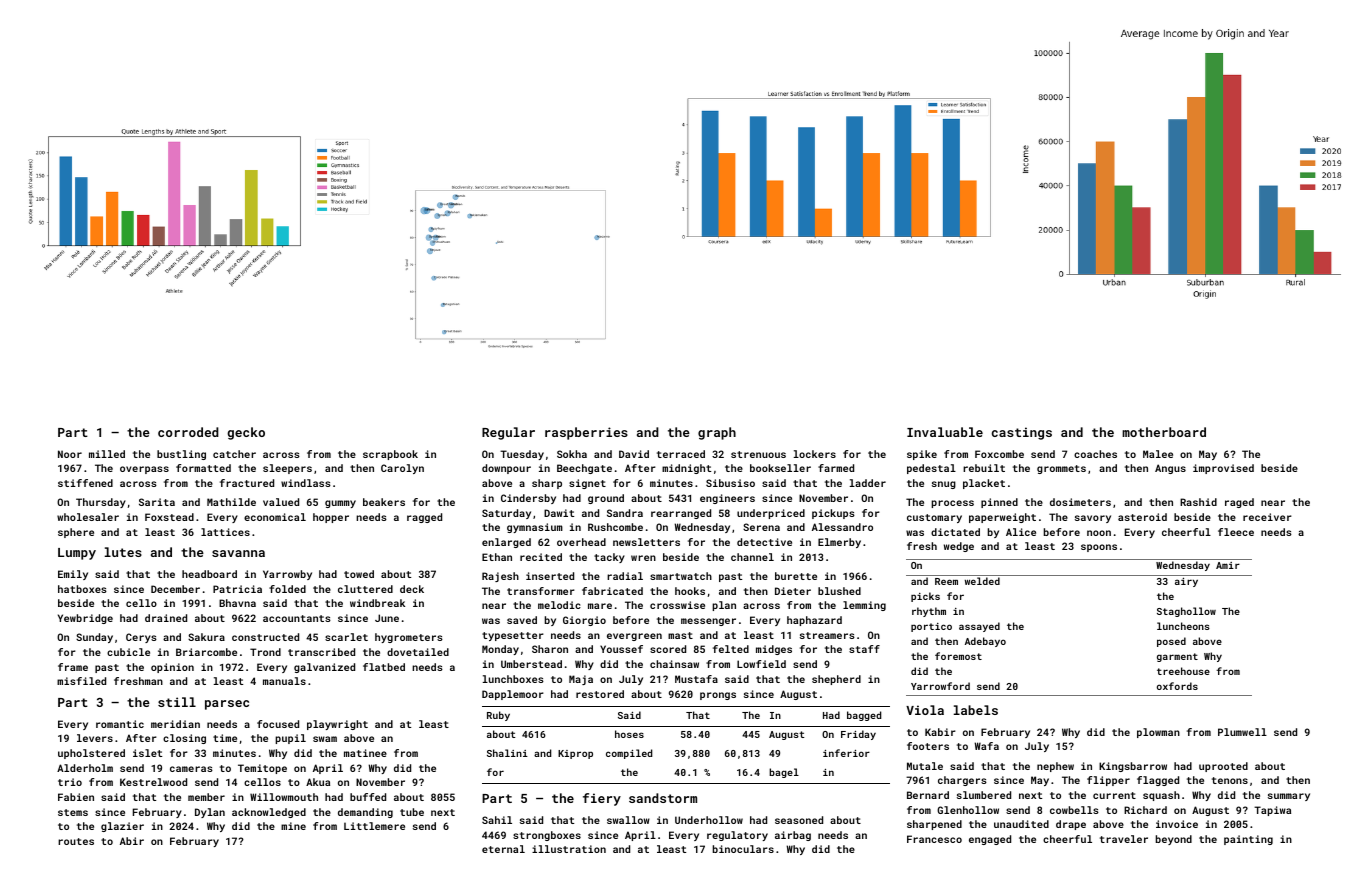 The height and width of the image is (887, 1372). What do you see at coordinates (1177, 686) in the image?
I see `oxfords` at bounding box center [1177, 686].
